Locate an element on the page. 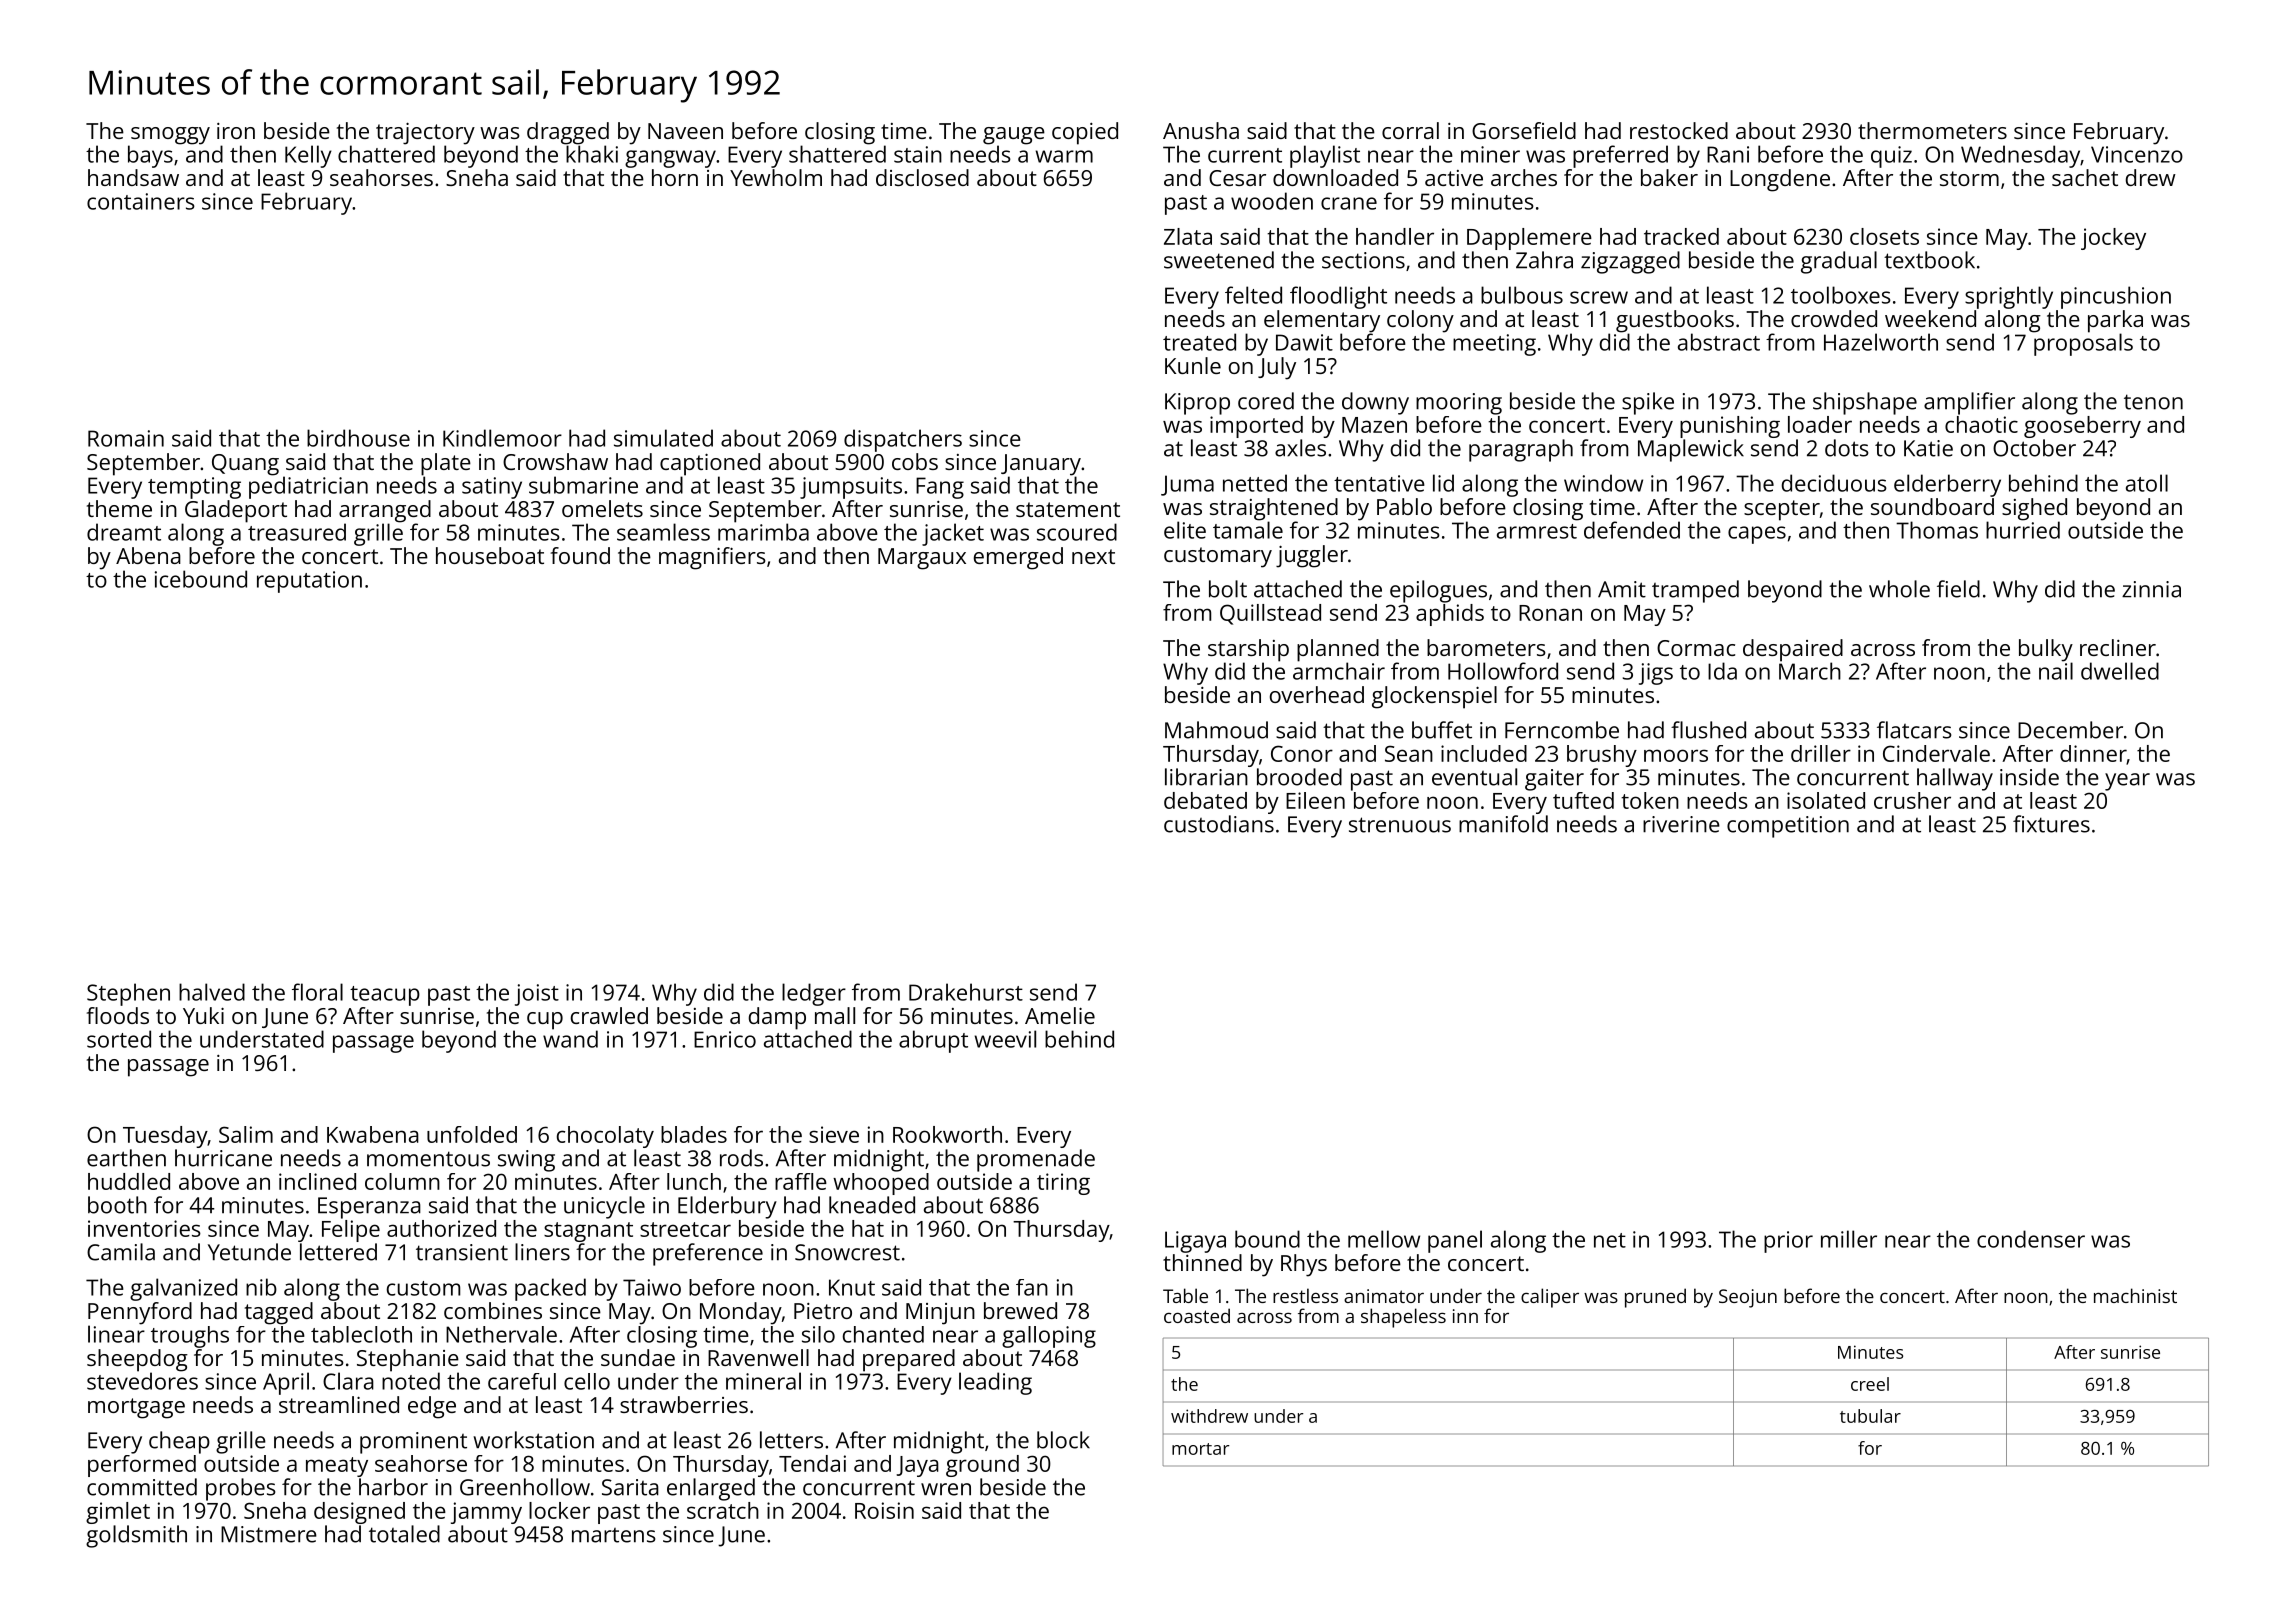  shapeless is located at coordinates (1403, 1318).
